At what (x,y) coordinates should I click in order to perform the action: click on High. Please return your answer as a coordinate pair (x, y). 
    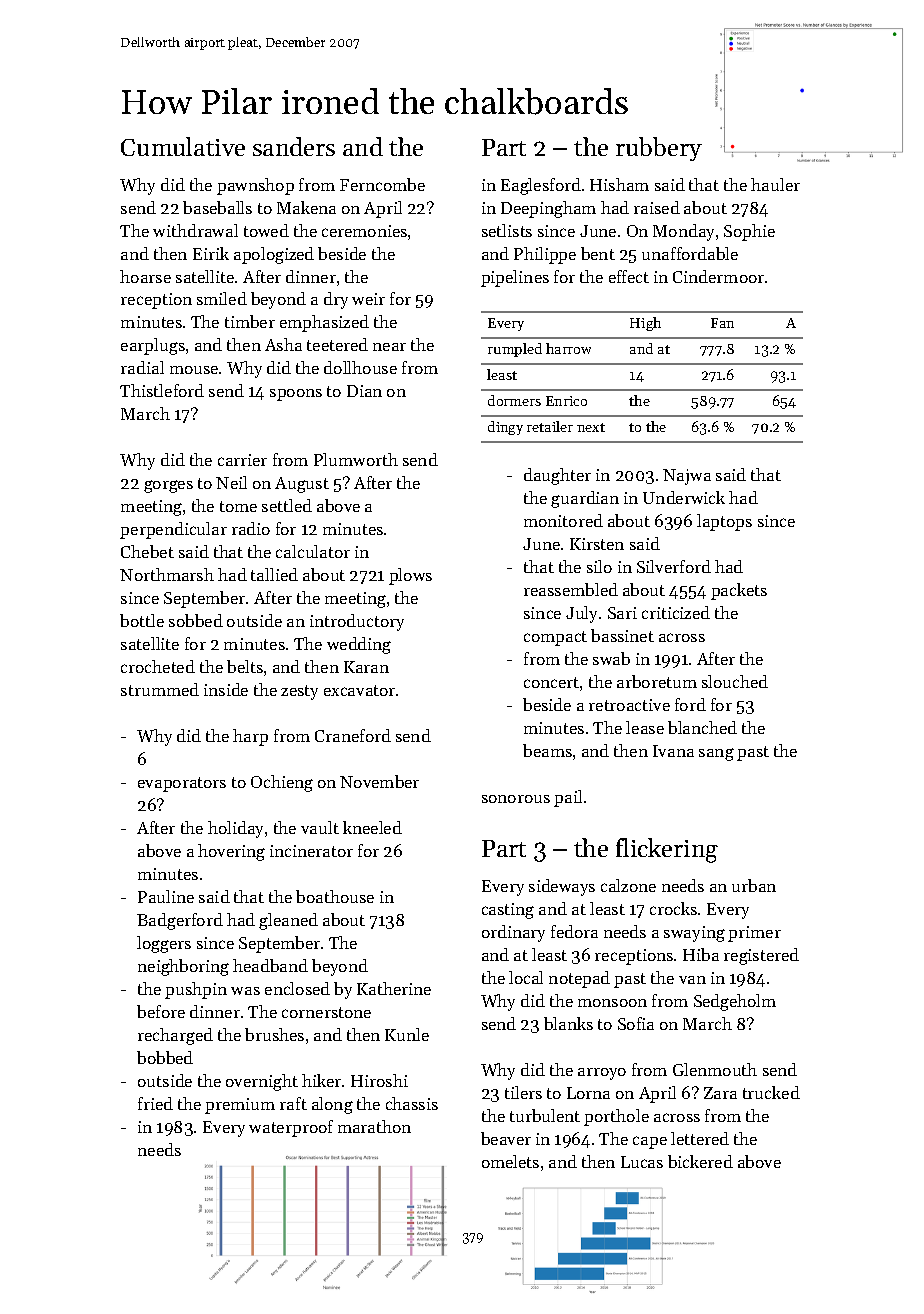
    Looking at the image, I should click on (645, 324).
